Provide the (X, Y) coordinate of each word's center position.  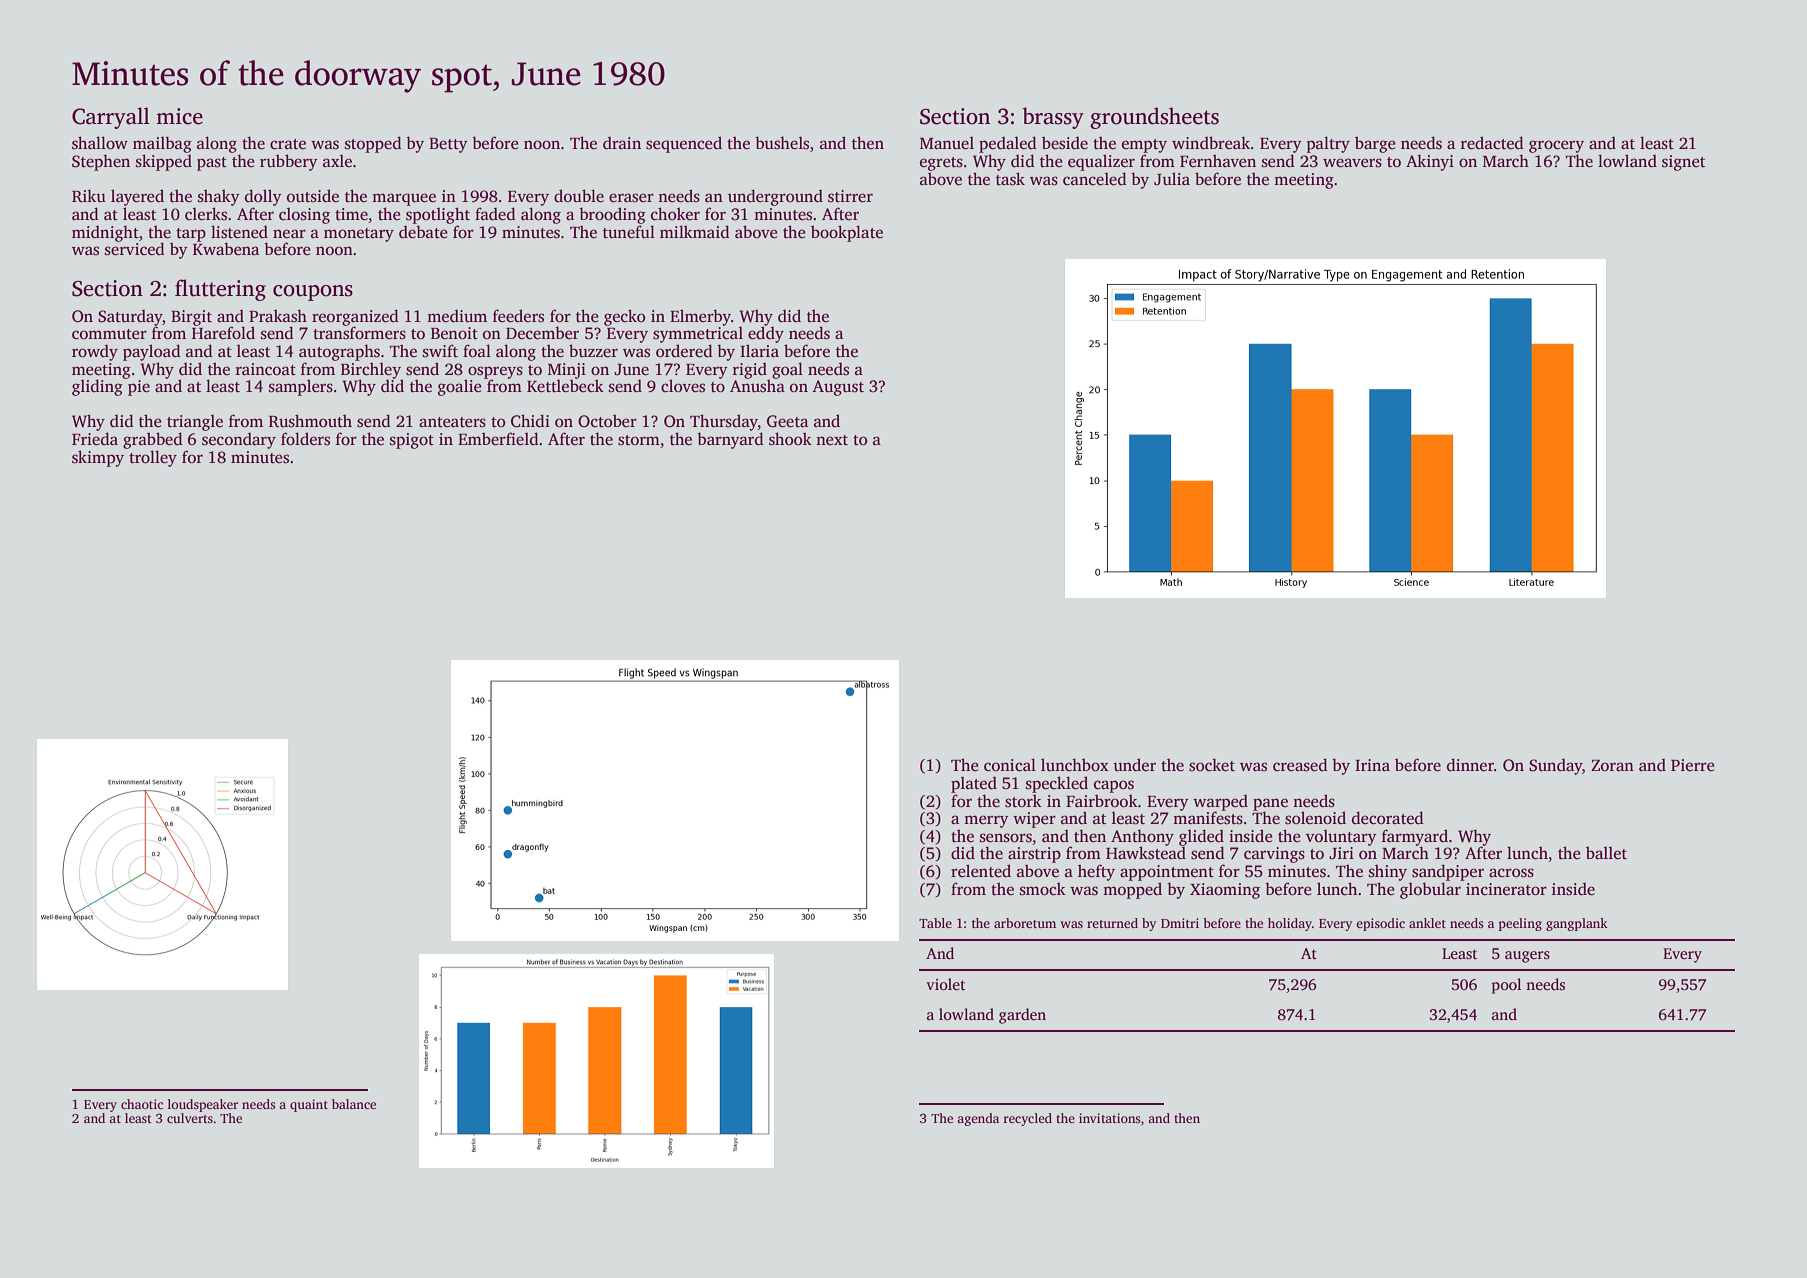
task (1010, 179)
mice (179, 116)
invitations (1109, 1118)
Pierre (1693, 765)
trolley (153, 458)
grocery (1556, 146)
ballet (1606, 853)
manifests (1208, 818)
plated (974, 785)
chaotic (142, 1104)
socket (1212, 765)
